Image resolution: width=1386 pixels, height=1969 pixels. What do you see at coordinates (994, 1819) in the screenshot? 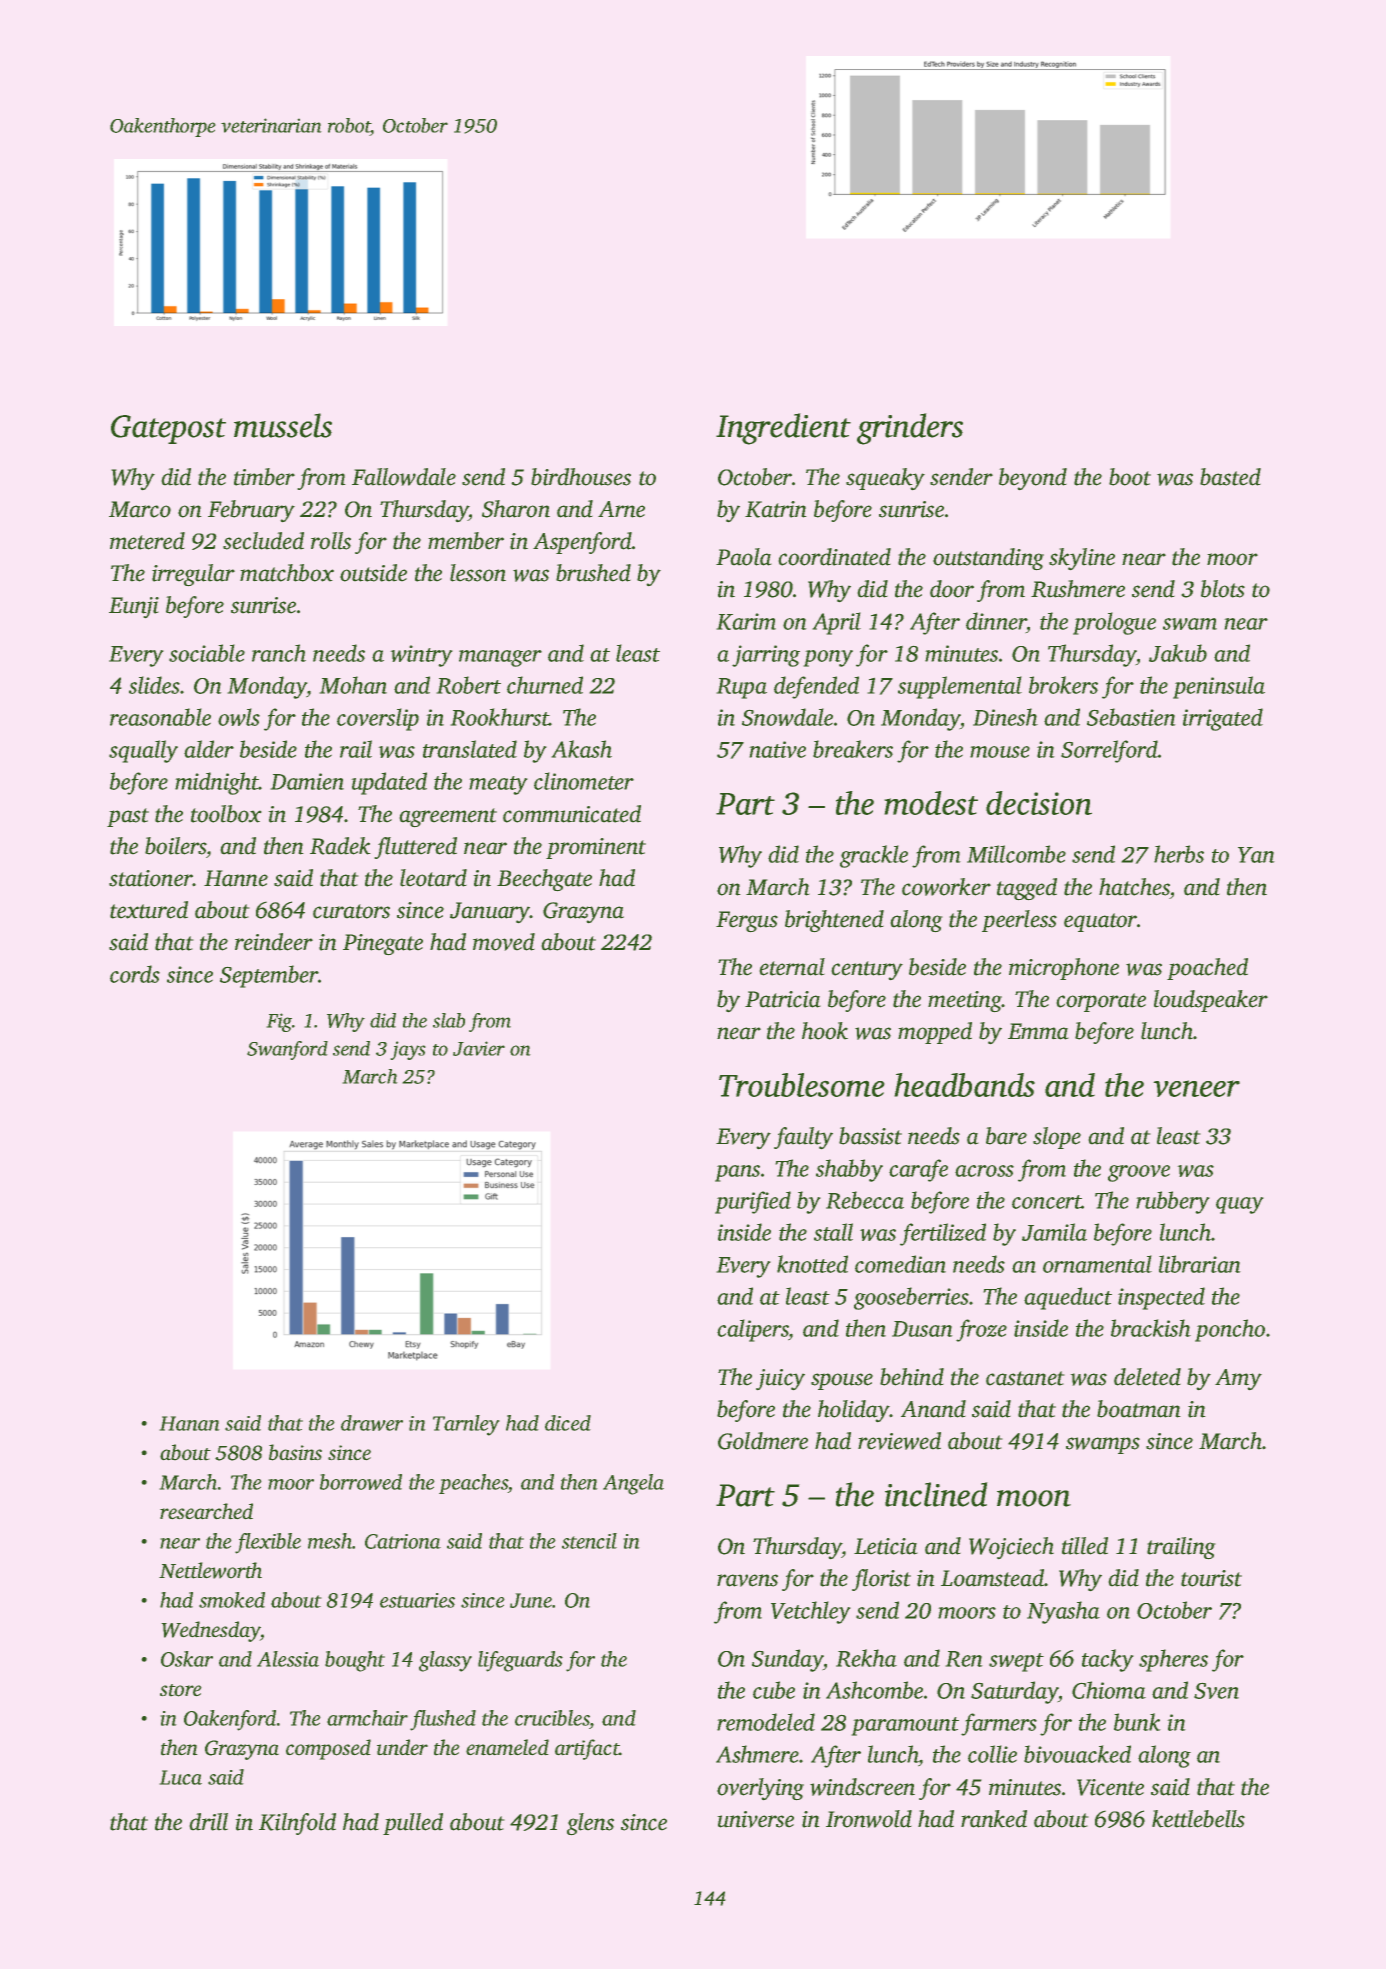
I see `ranked` at bounding box center [994, 1819].
